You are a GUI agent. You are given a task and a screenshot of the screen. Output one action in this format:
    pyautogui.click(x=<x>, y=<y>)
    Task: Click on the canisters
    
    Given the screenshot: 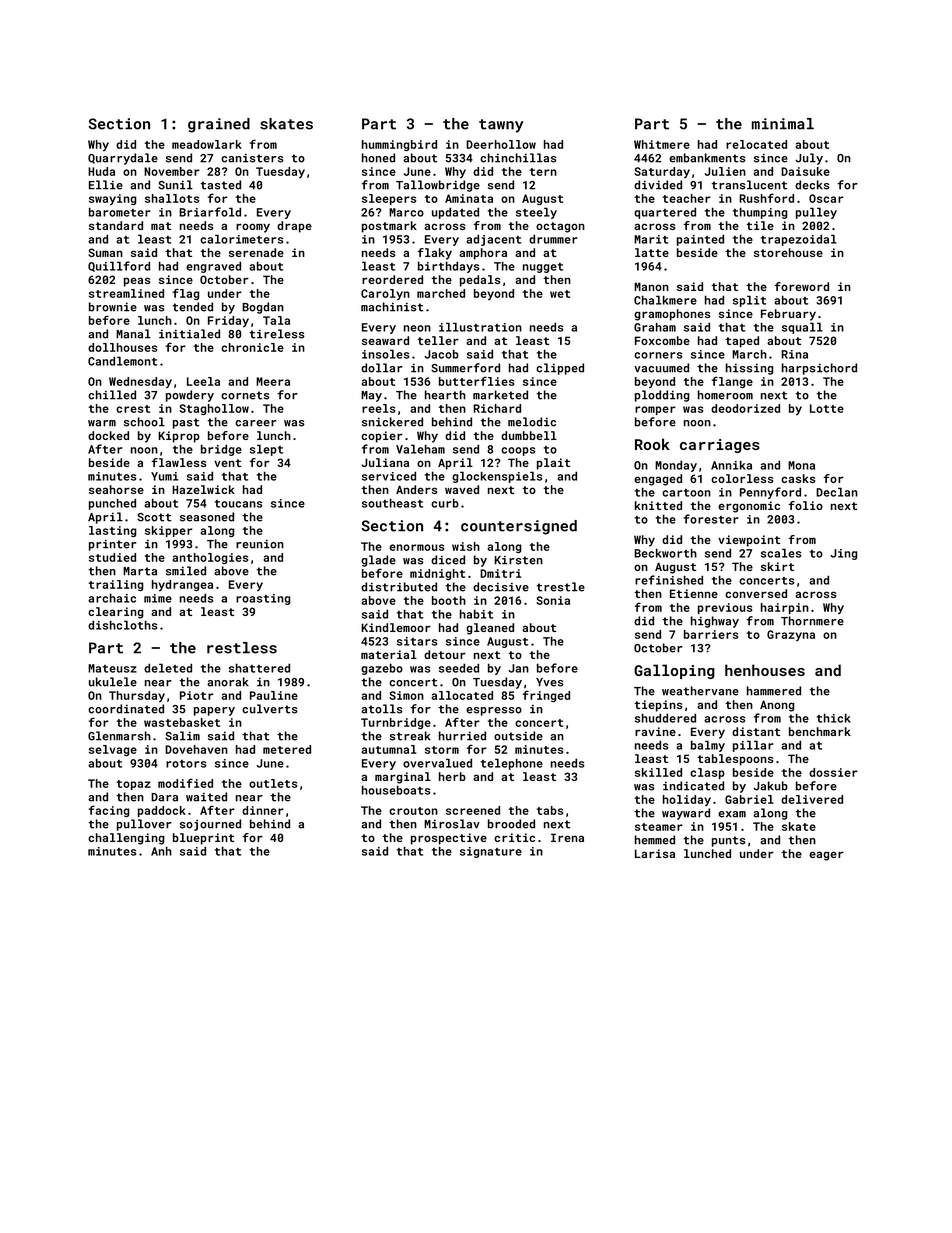 What is the action you would take?
    pyautogui.click(x=252, y=158)
